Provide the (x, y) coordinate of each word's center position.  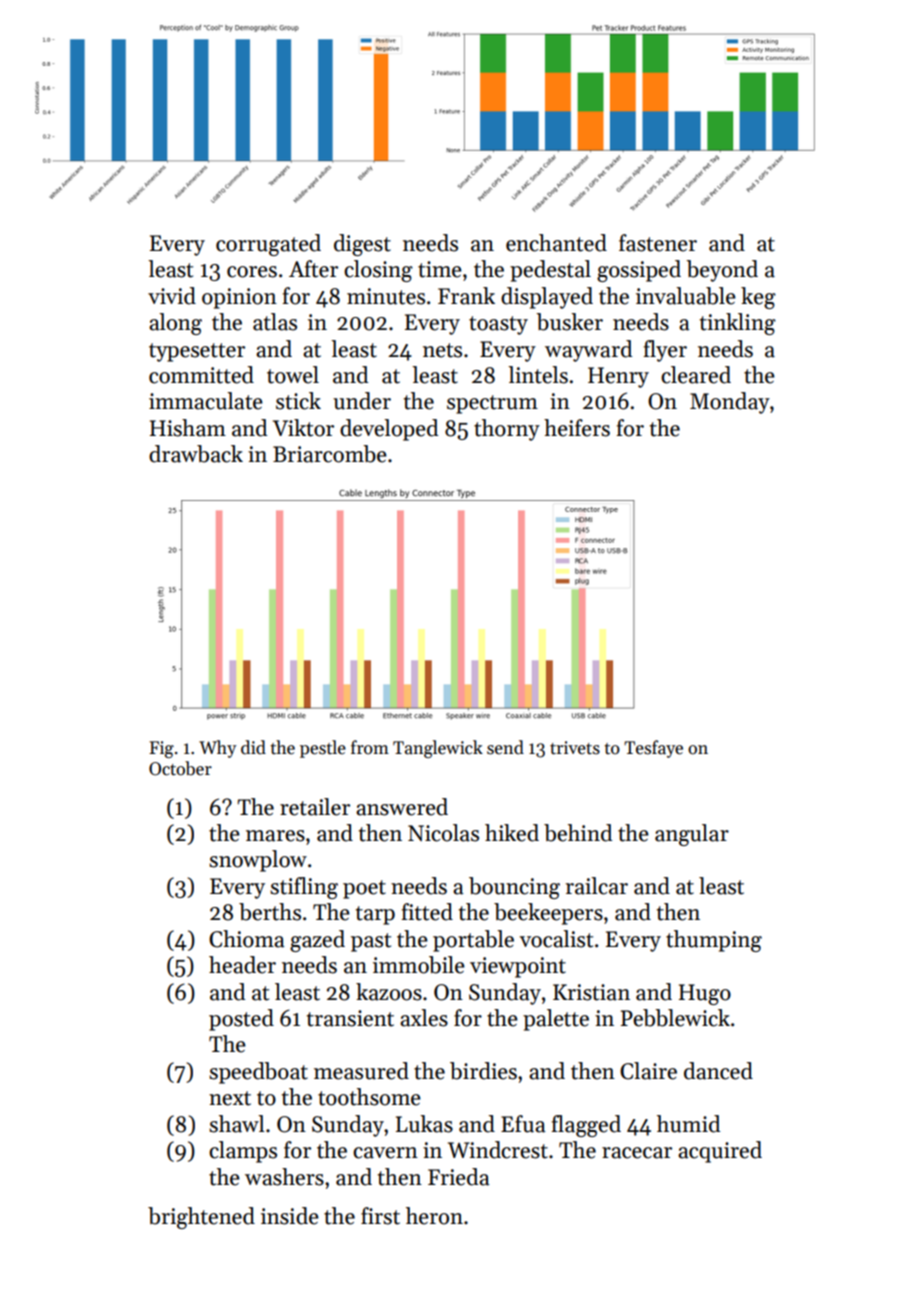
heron (434, 1216)
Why (217, 749)
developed (389, 430)
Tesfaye (653, 749)
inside (290, 1216)
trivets (575, 748)
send (505, 747)
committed (201, 375)
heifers (577, 428)
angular (692, 835)
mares (275, 836)
